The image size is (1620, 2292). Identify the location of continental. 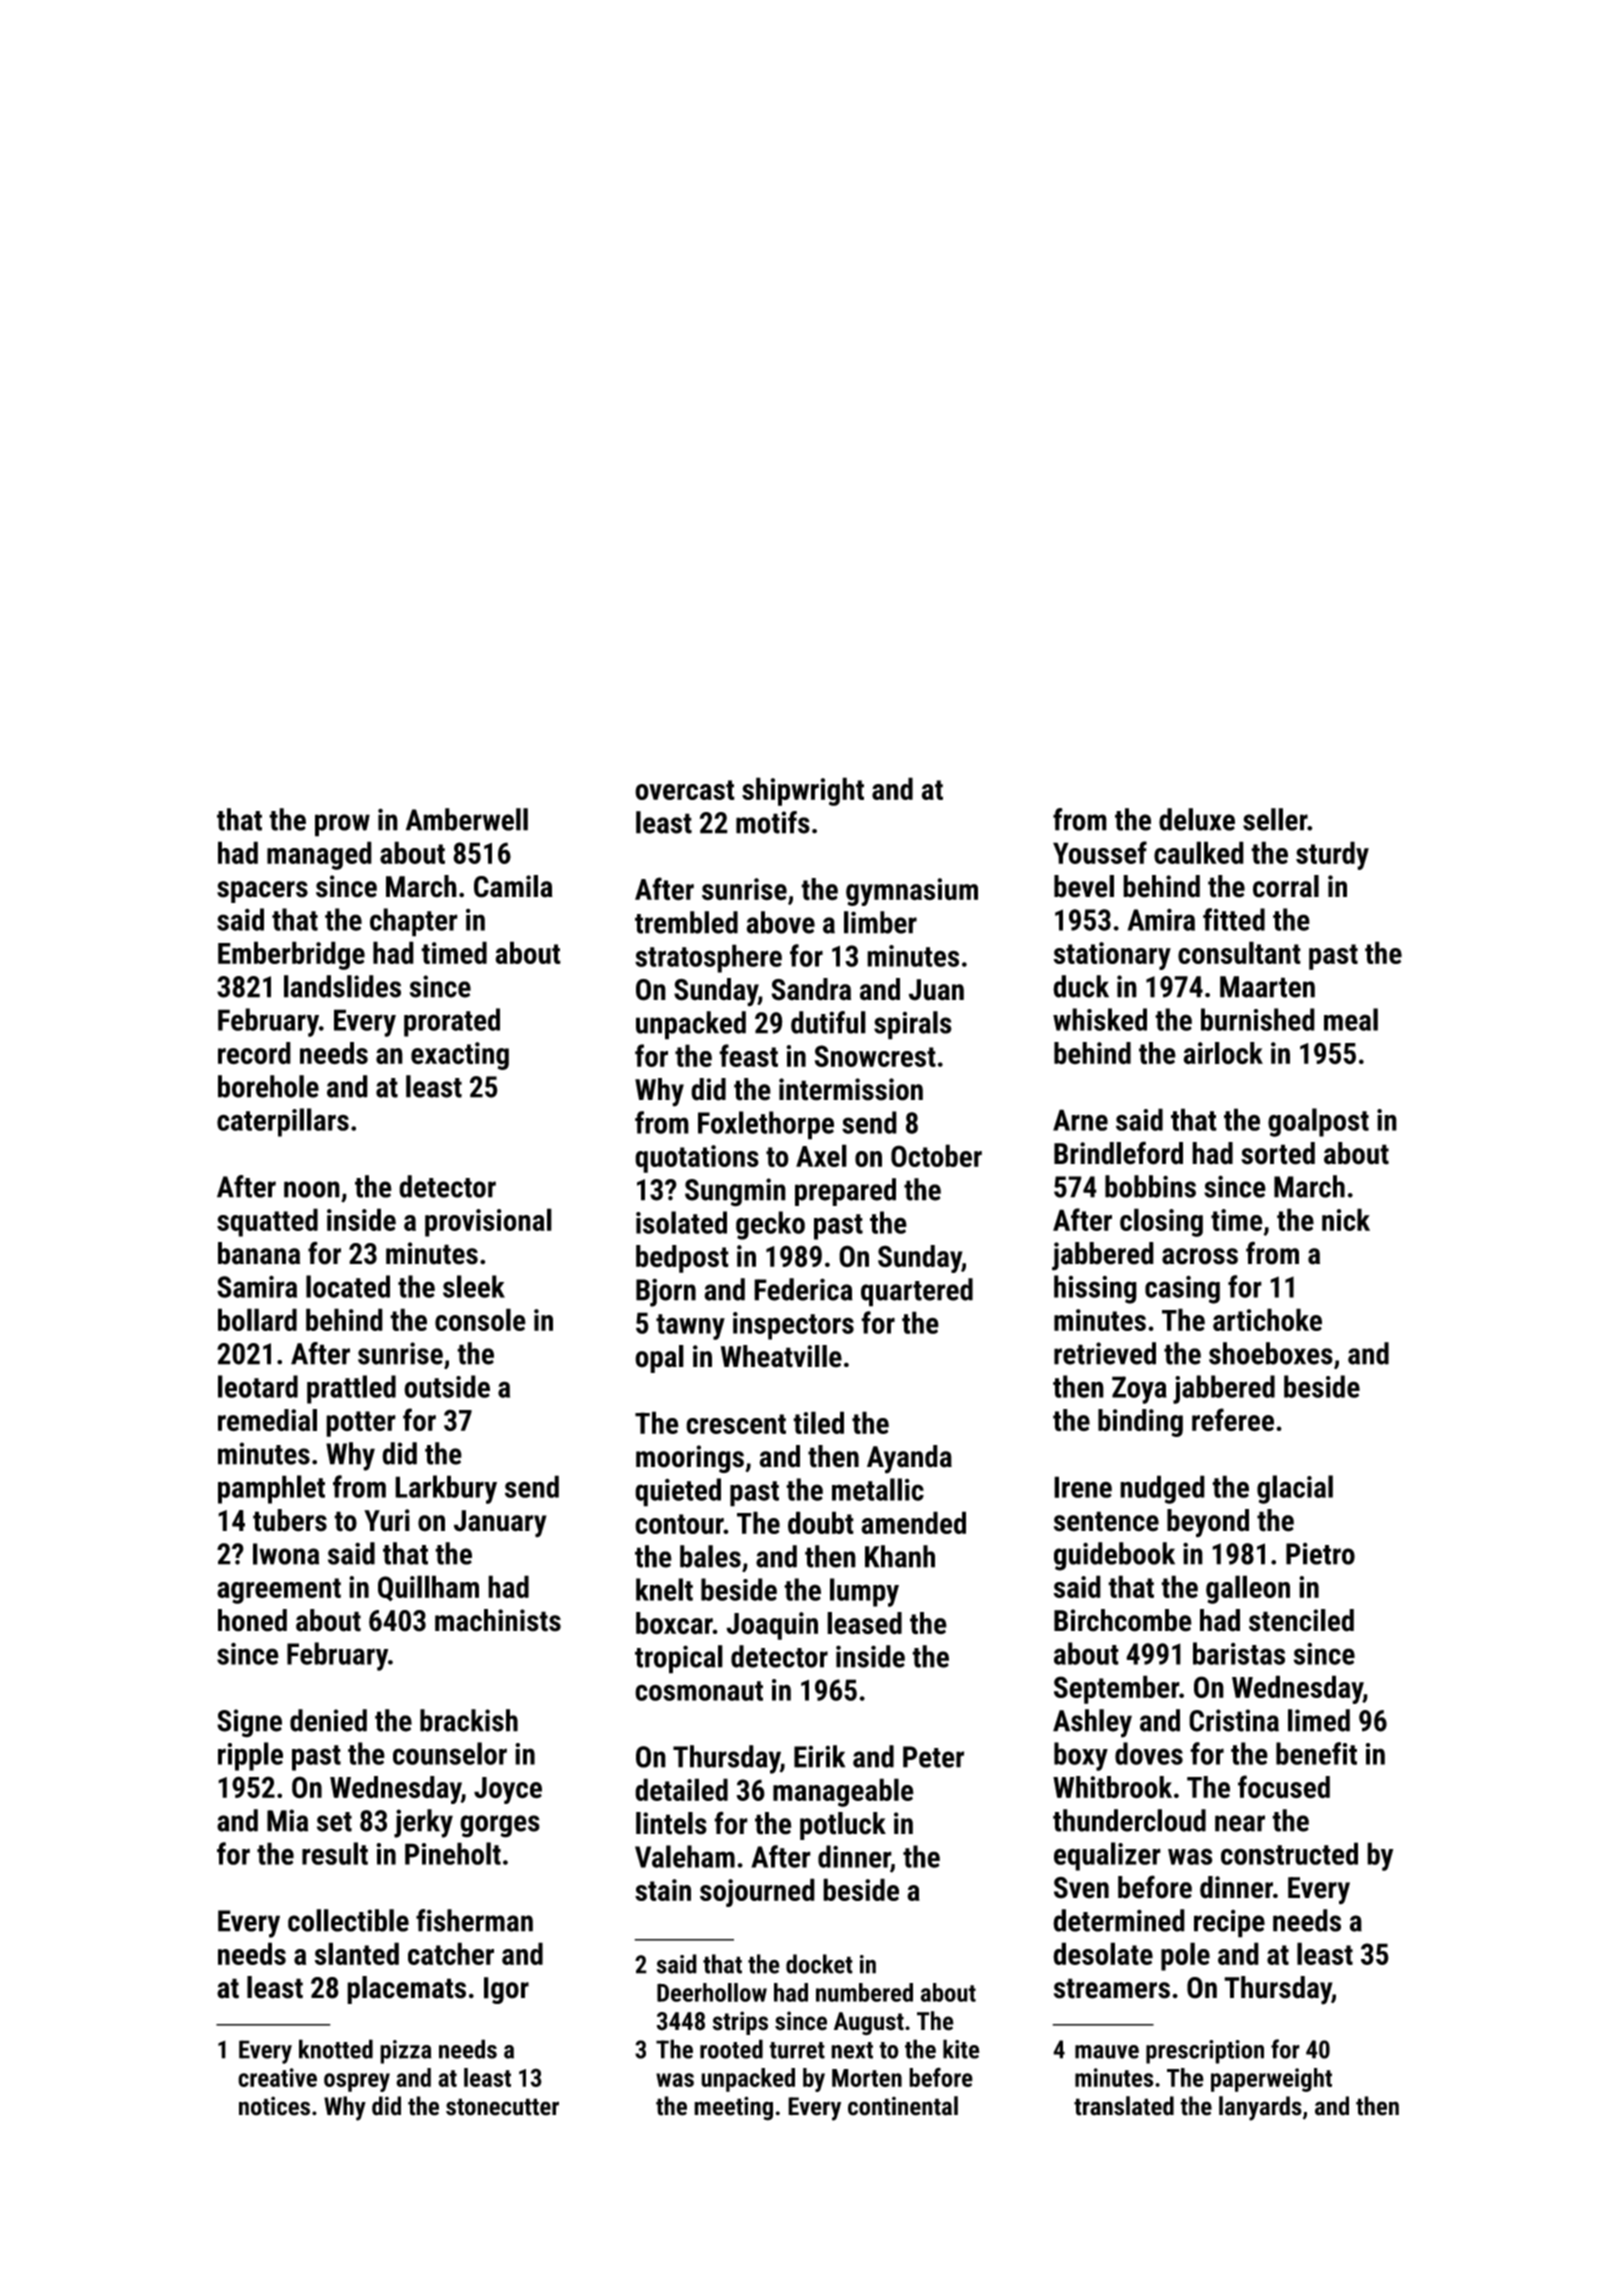
(903, 2106).
